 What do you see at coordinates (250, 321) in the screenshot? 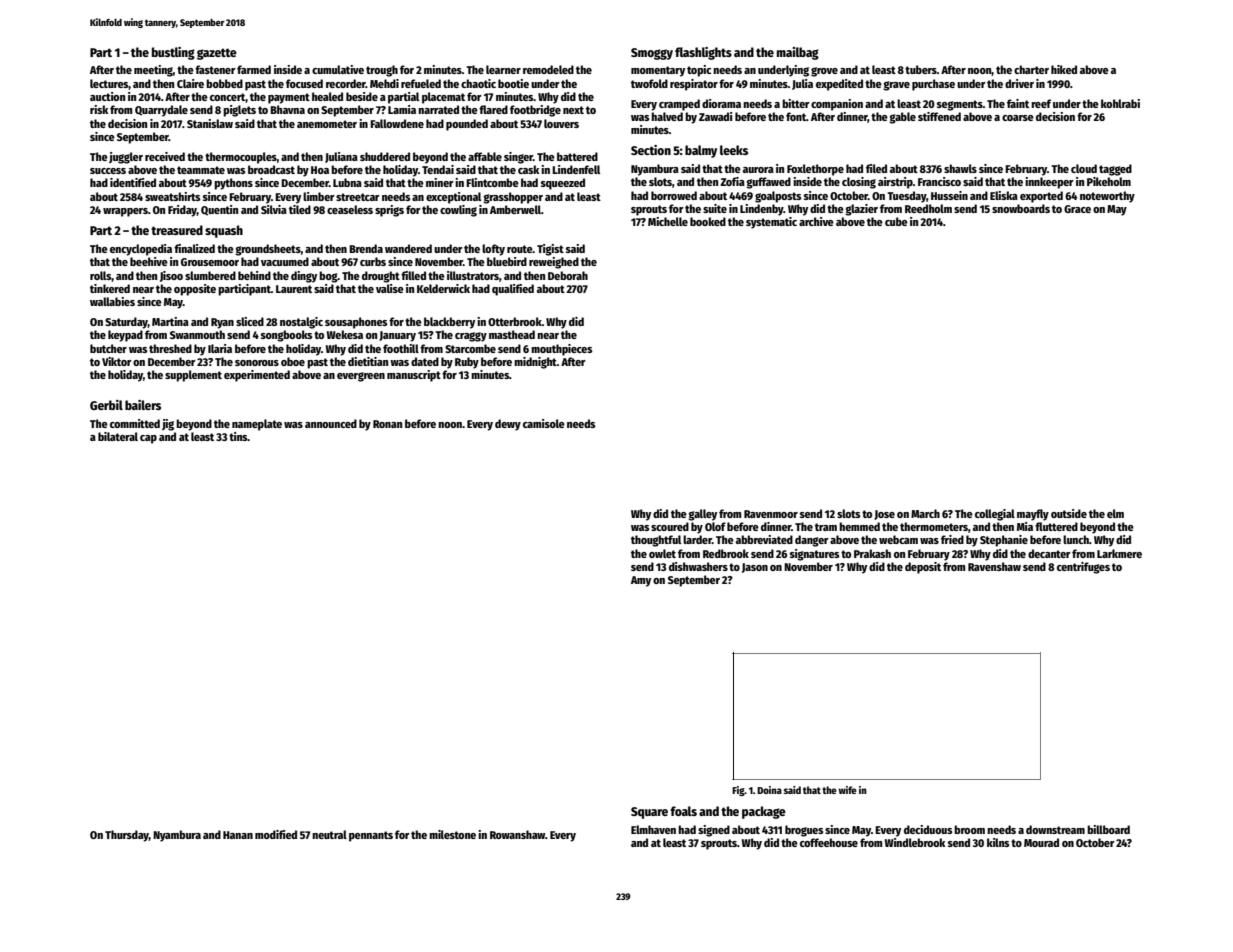
I see `sliced` at bounding box center [250, 321].
